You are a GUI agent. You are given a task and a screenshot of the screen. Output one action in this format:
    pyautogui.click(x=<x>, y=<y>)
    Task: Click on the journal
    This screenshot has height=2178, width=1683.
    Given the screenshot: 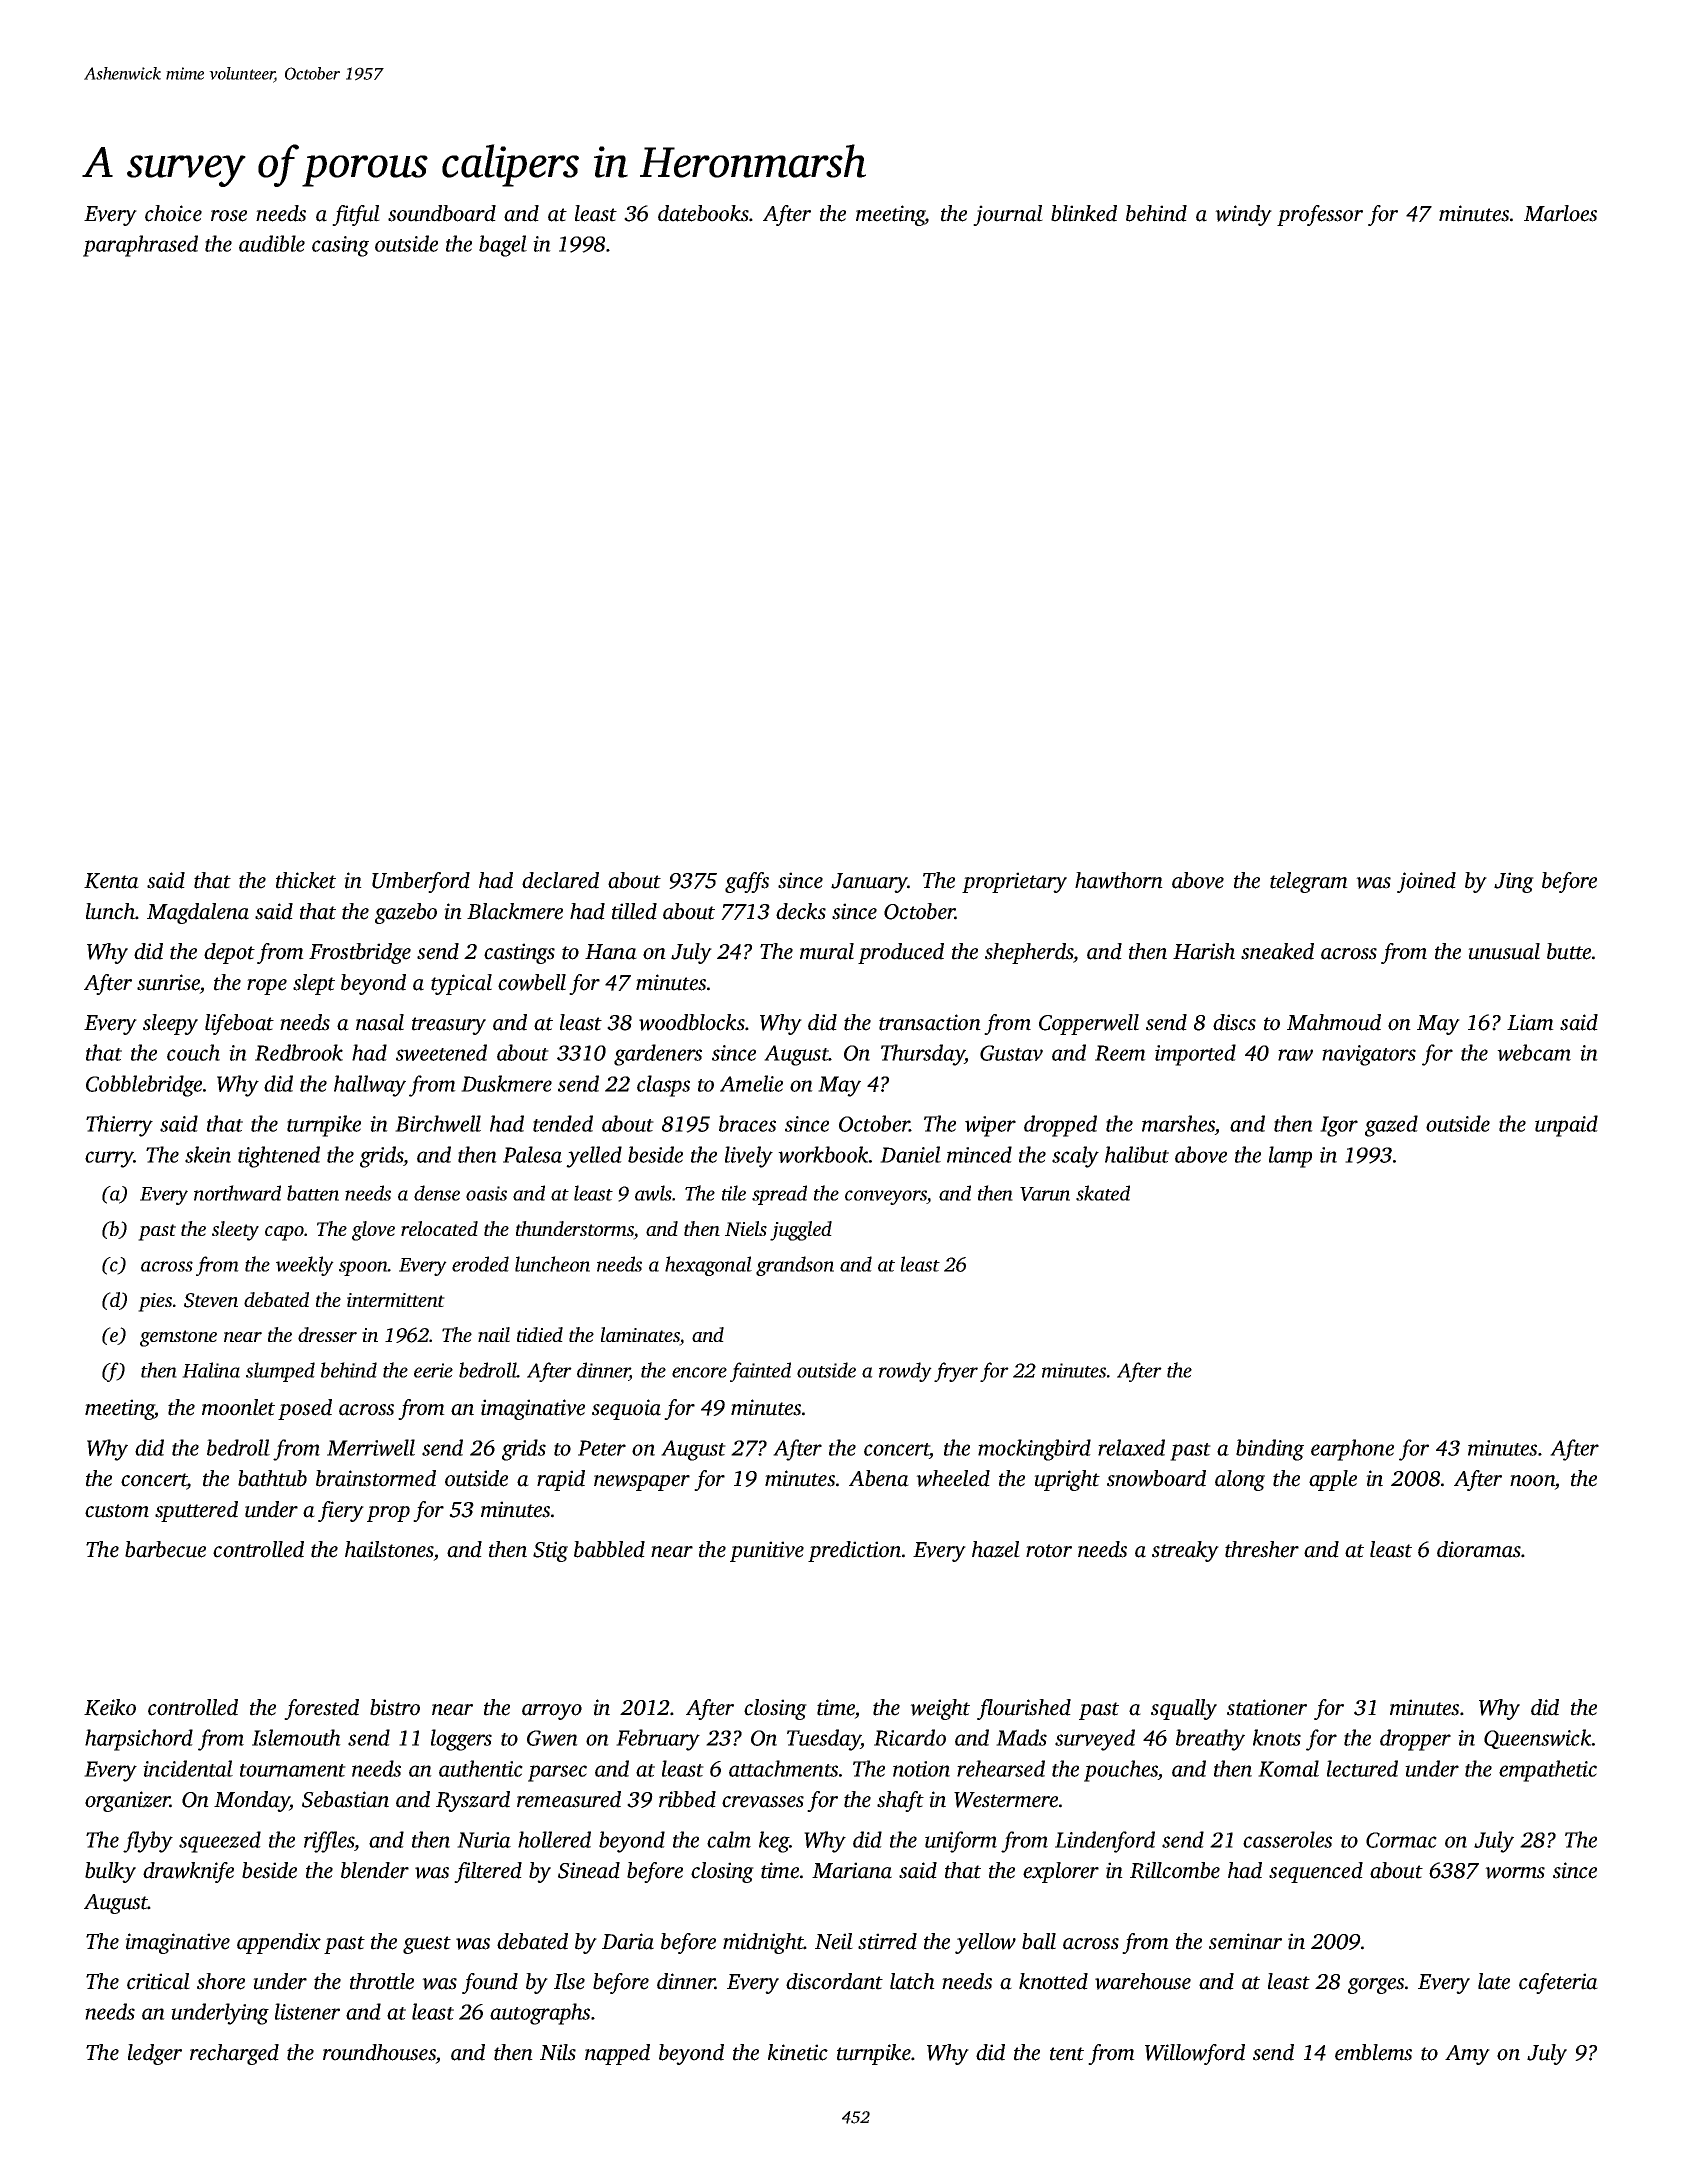 What is the action you would take?
    pyautogui.click(x=1008, y=215)
